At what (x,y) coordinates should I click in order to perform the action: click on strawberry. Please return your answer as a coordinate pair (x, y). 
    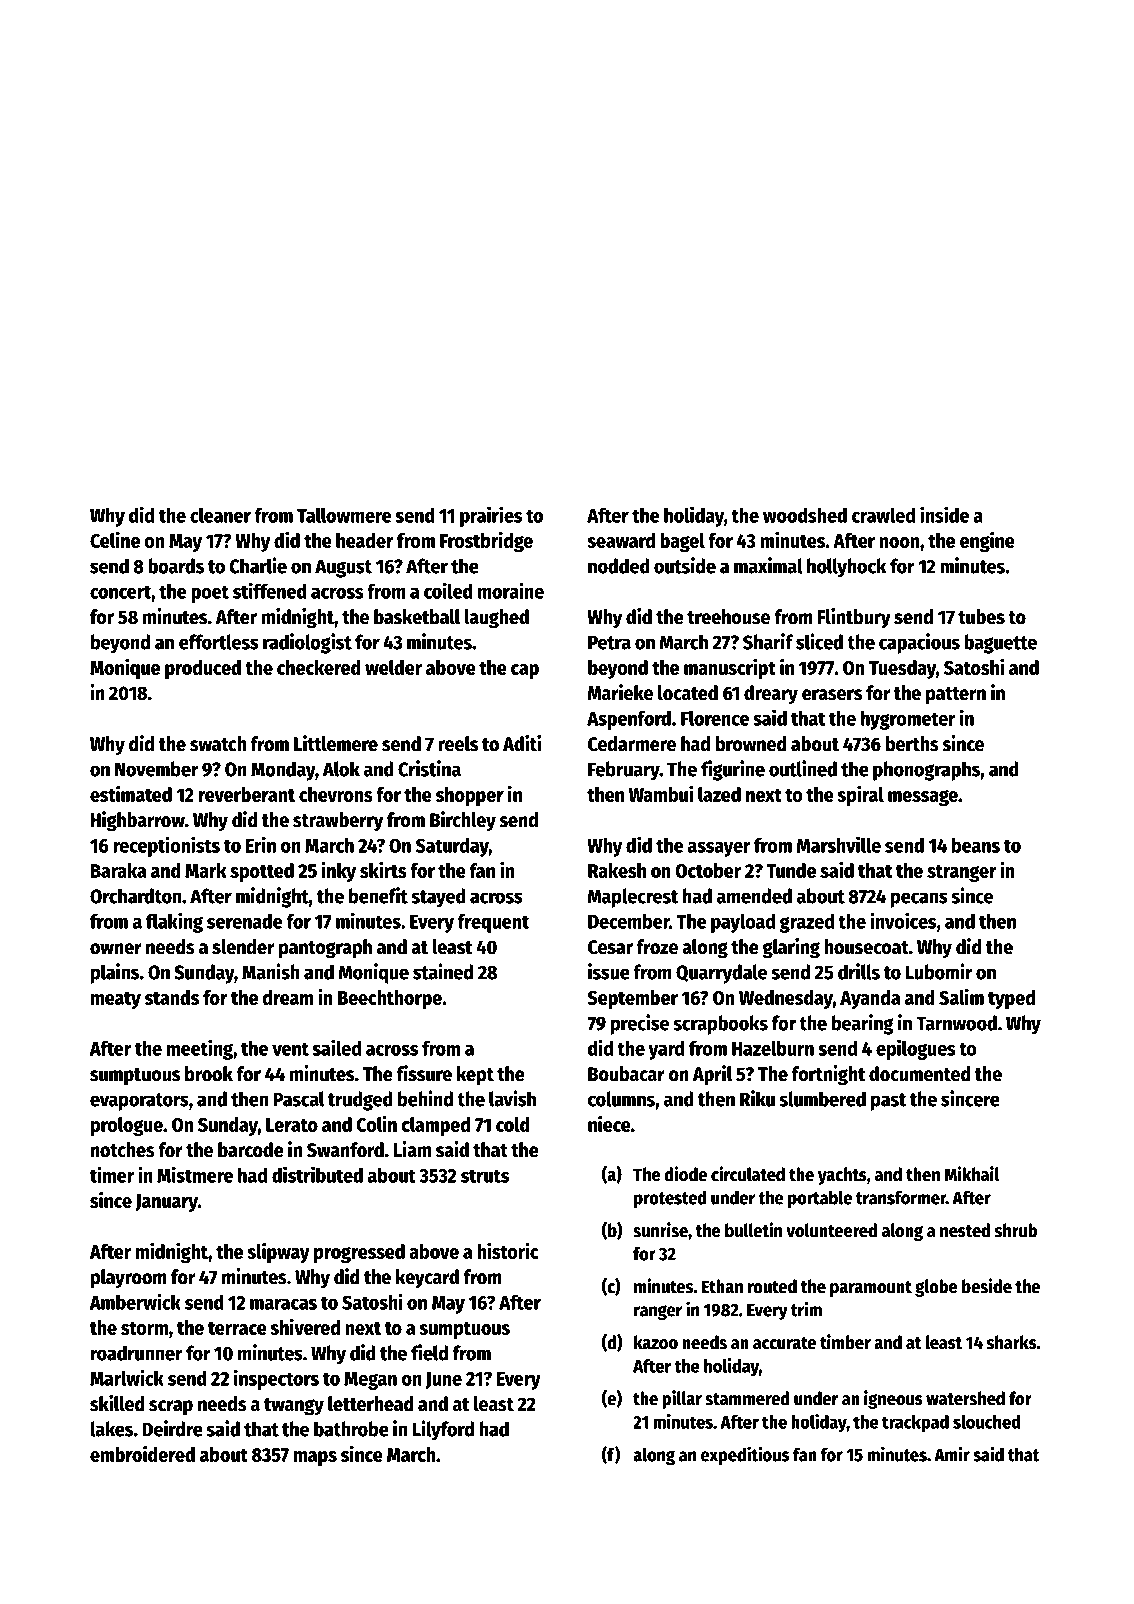
    Looking at the image, I should click on (338, 822).
